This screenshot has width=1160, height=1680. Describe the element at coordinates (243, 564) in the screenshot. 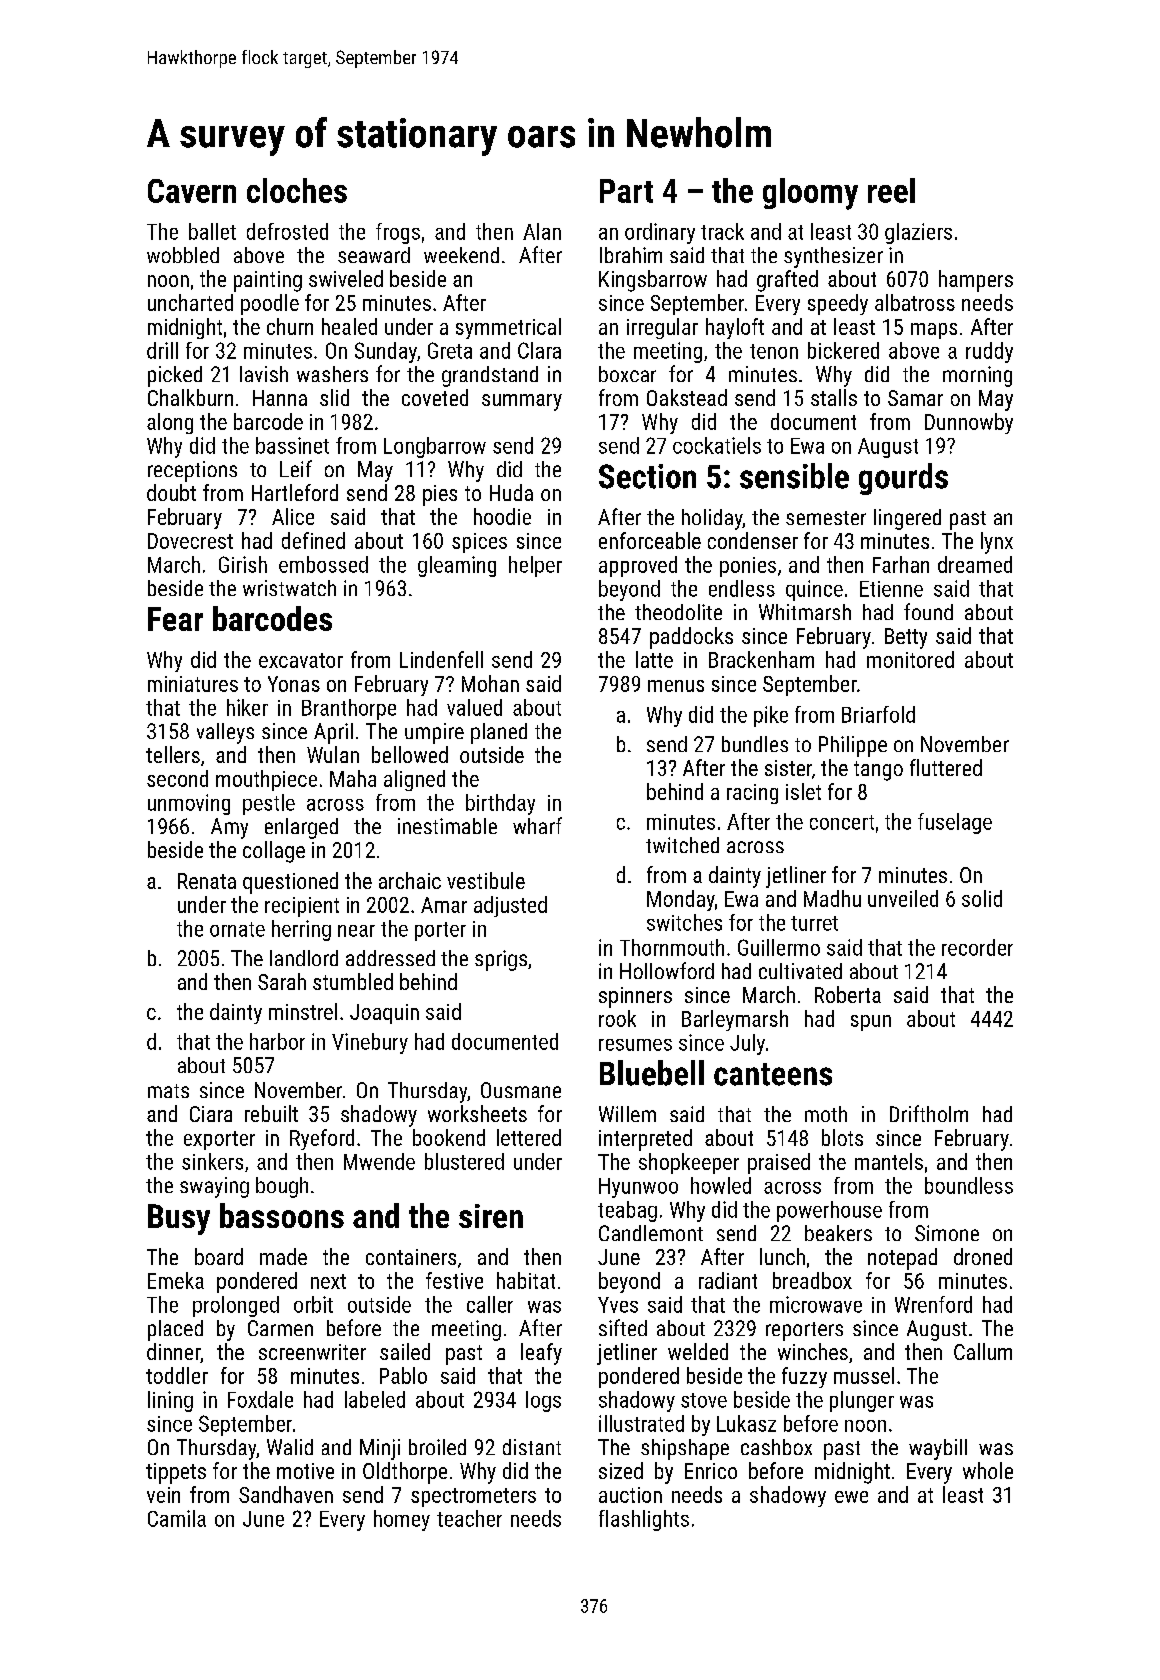

I see `Girish` at that location.
